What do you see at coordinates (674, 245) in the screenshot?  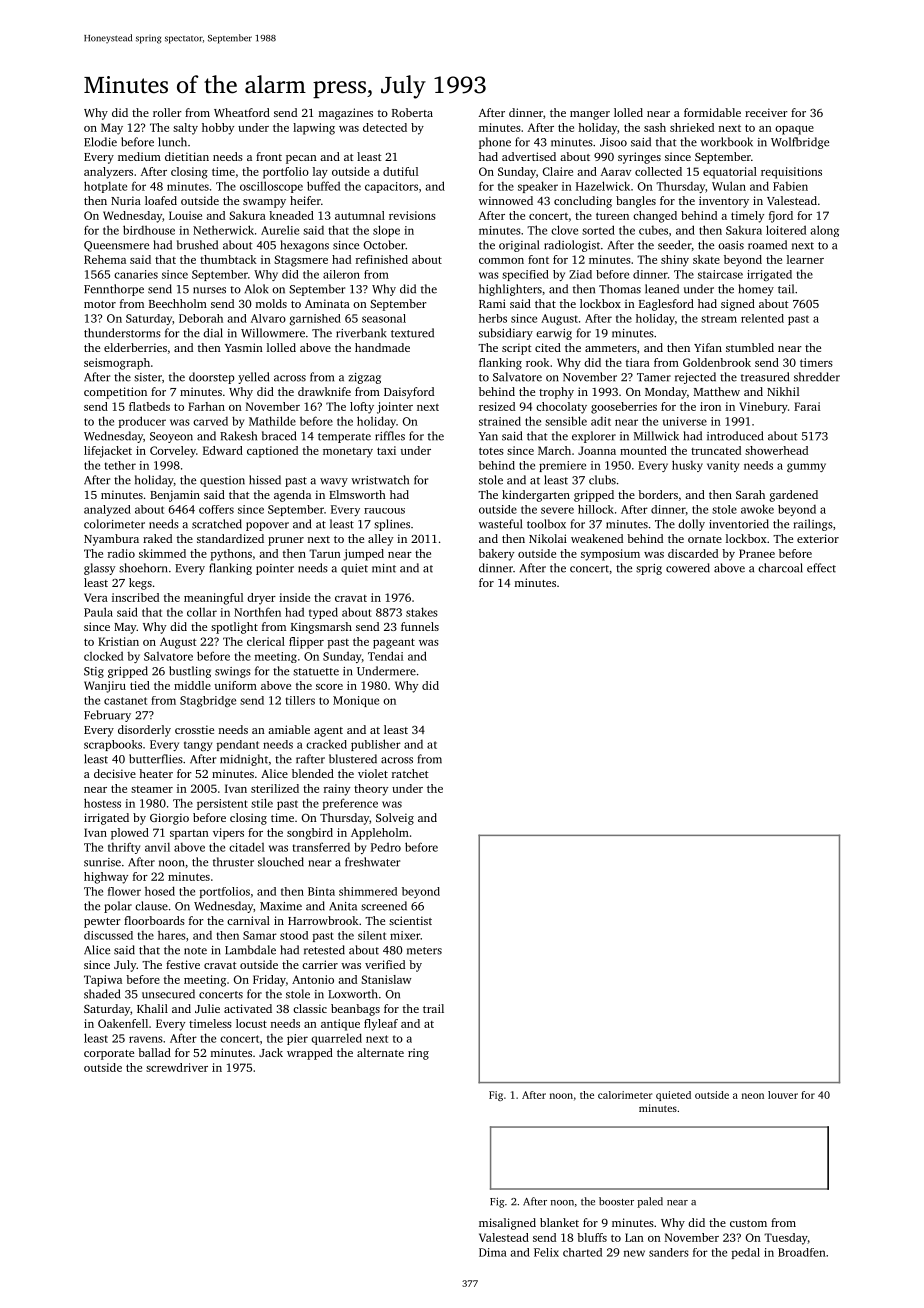 I see `seeder` at bounding box center [674, 245].
